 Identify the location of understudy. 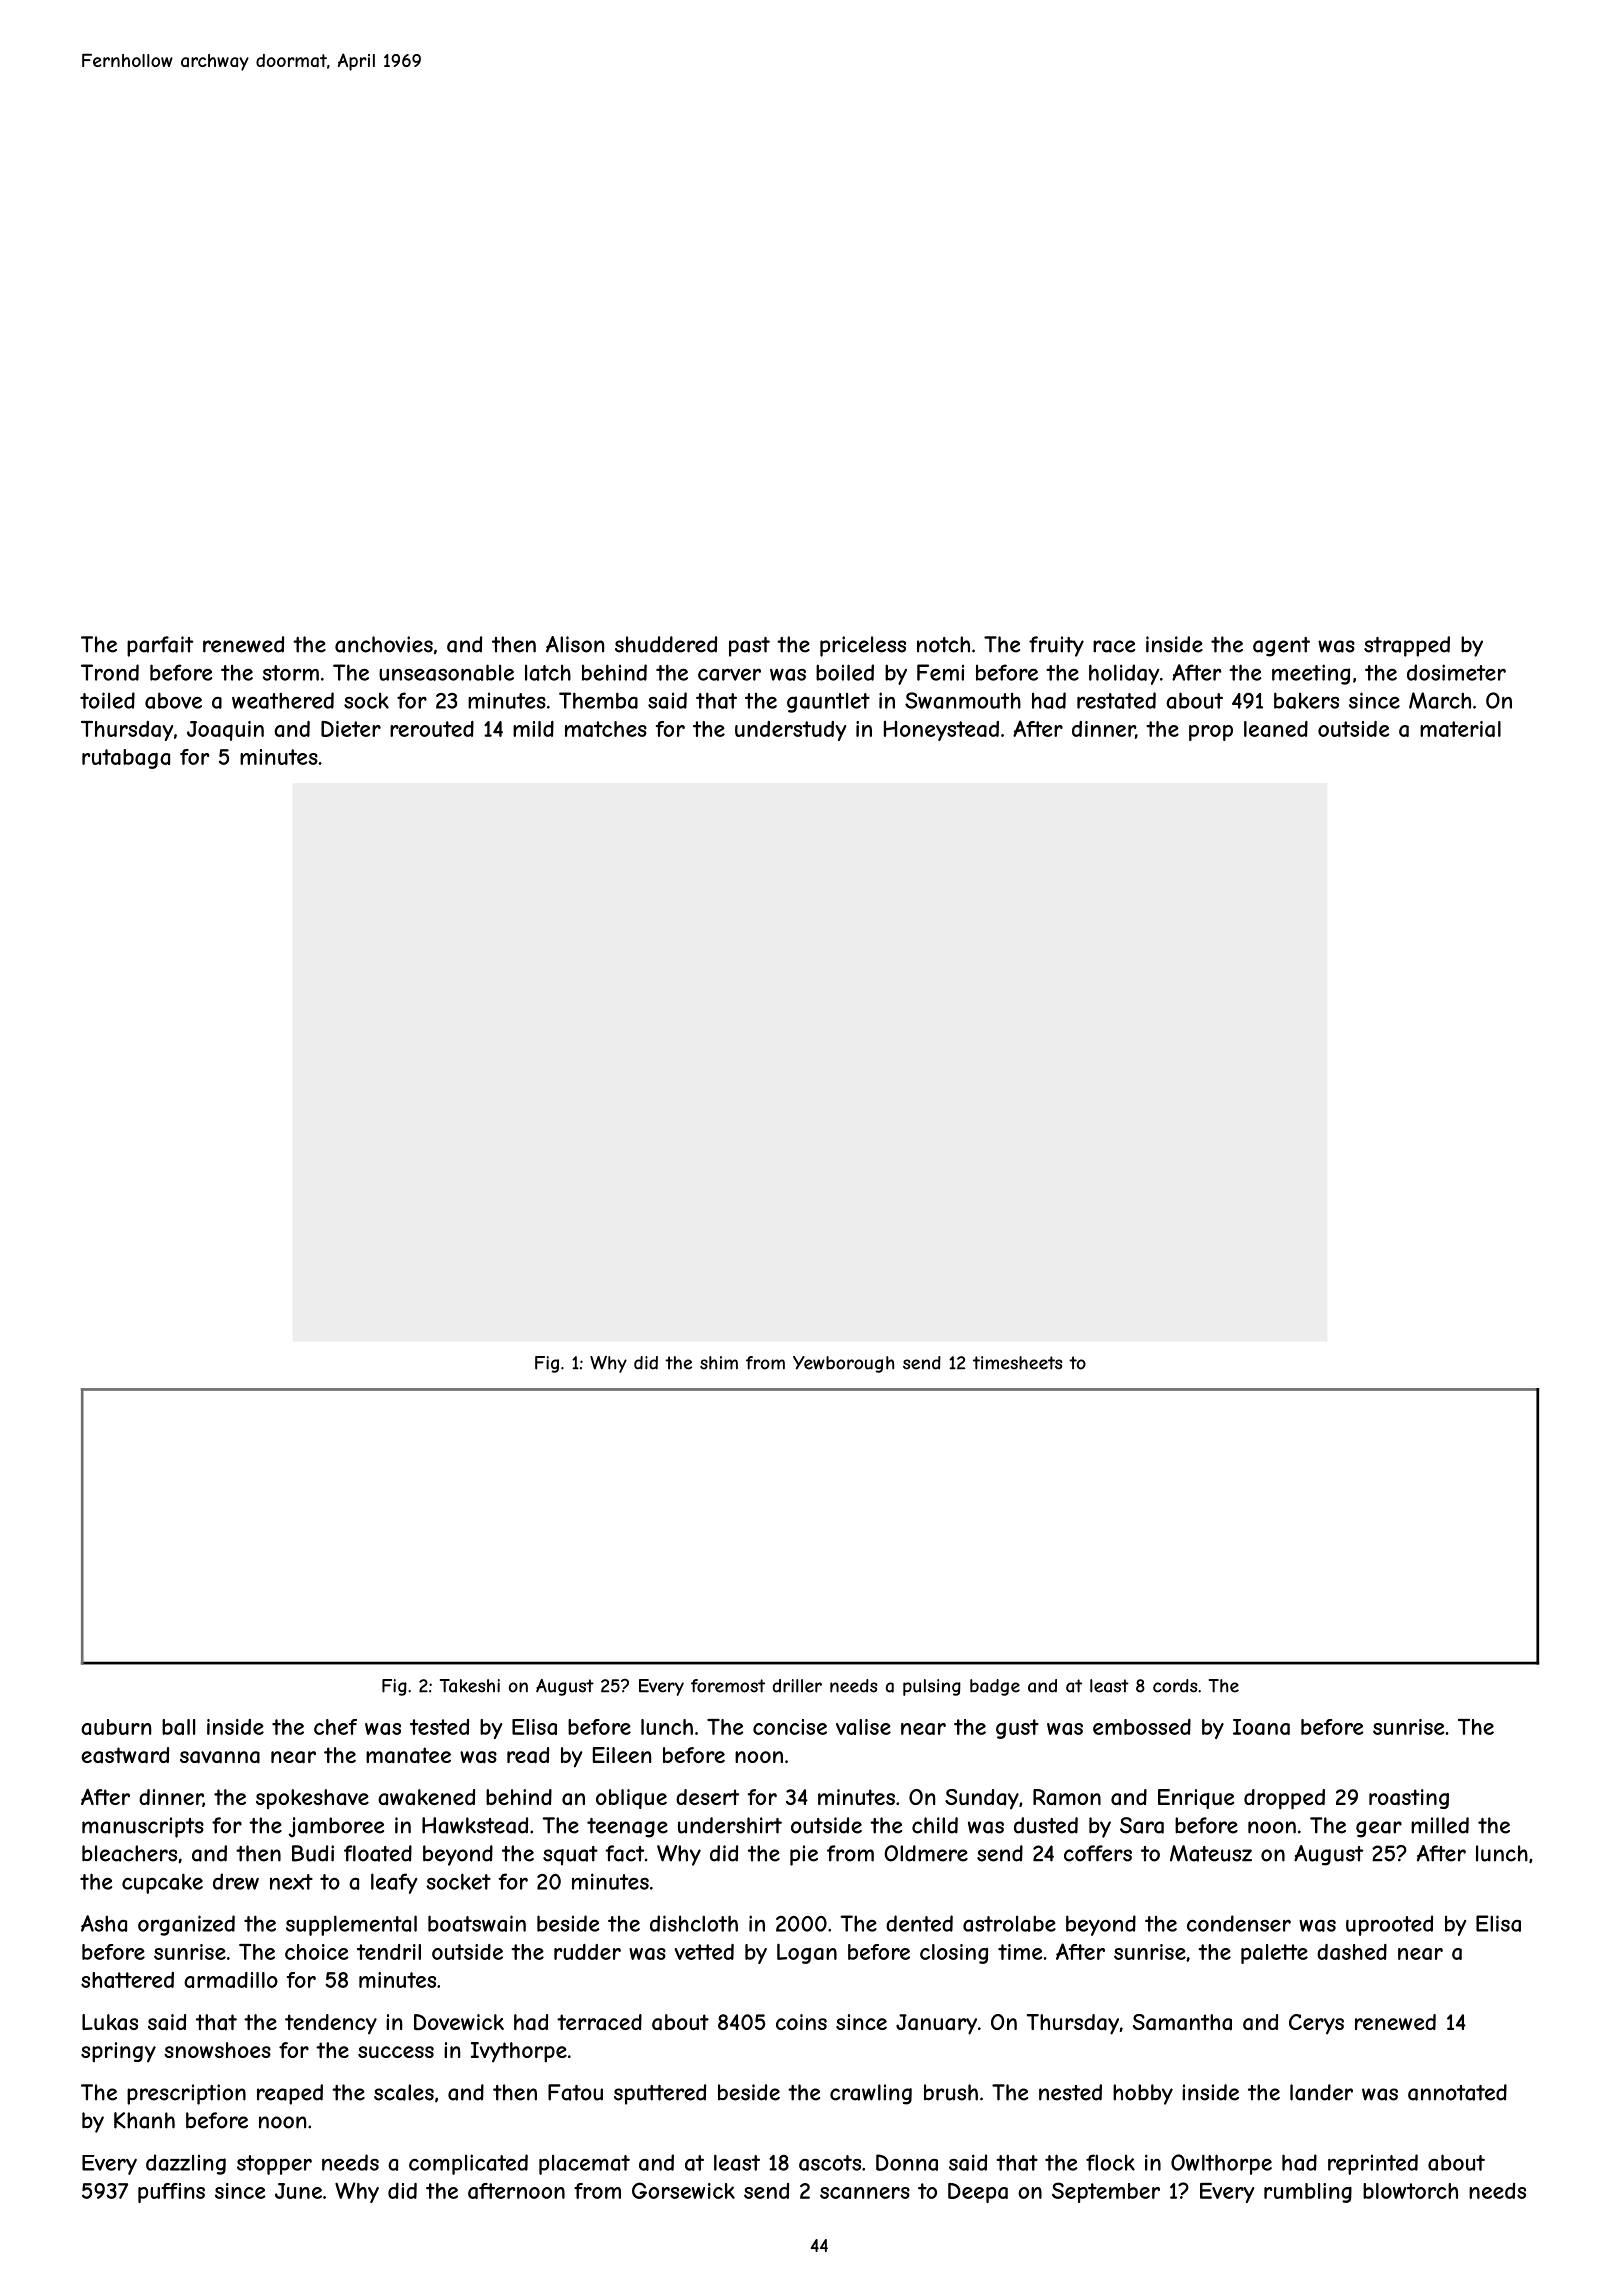
(790, 731).
